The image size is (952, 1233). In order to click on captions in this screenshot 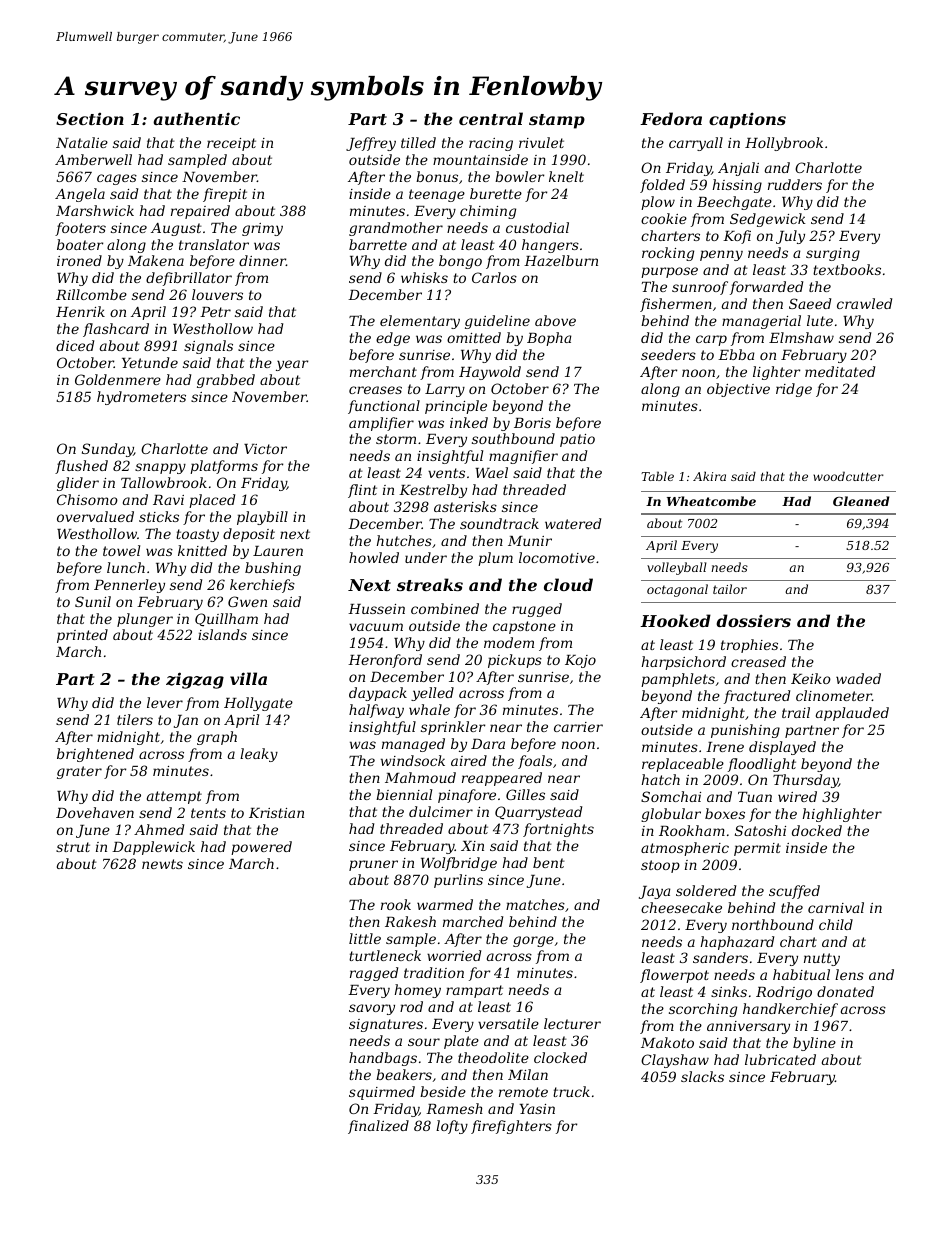, I will do `click(747, 120)`.
